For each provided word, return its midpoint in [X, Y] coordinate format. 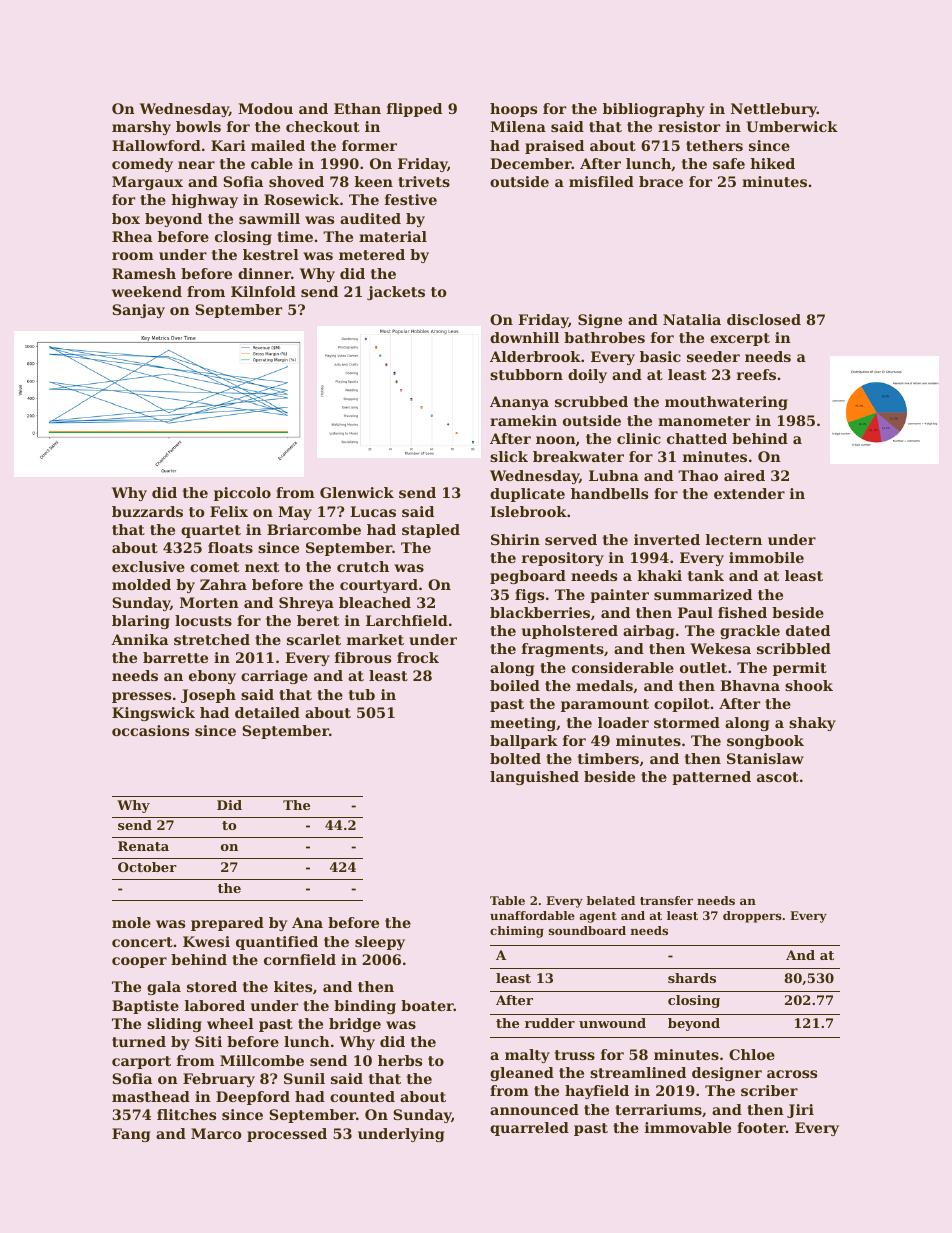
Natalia [692, 319]
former [369, 145]
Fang [131, 1135]
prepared [227, 924]
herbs [400, 1060]
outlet [703, 667]
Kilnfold [263, 291]
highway [204, 201]
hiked [772, 163]
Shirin [515, 539]
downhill [524, 337]
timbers [608, 758]
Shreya [306, 604]
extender [749, 493]
